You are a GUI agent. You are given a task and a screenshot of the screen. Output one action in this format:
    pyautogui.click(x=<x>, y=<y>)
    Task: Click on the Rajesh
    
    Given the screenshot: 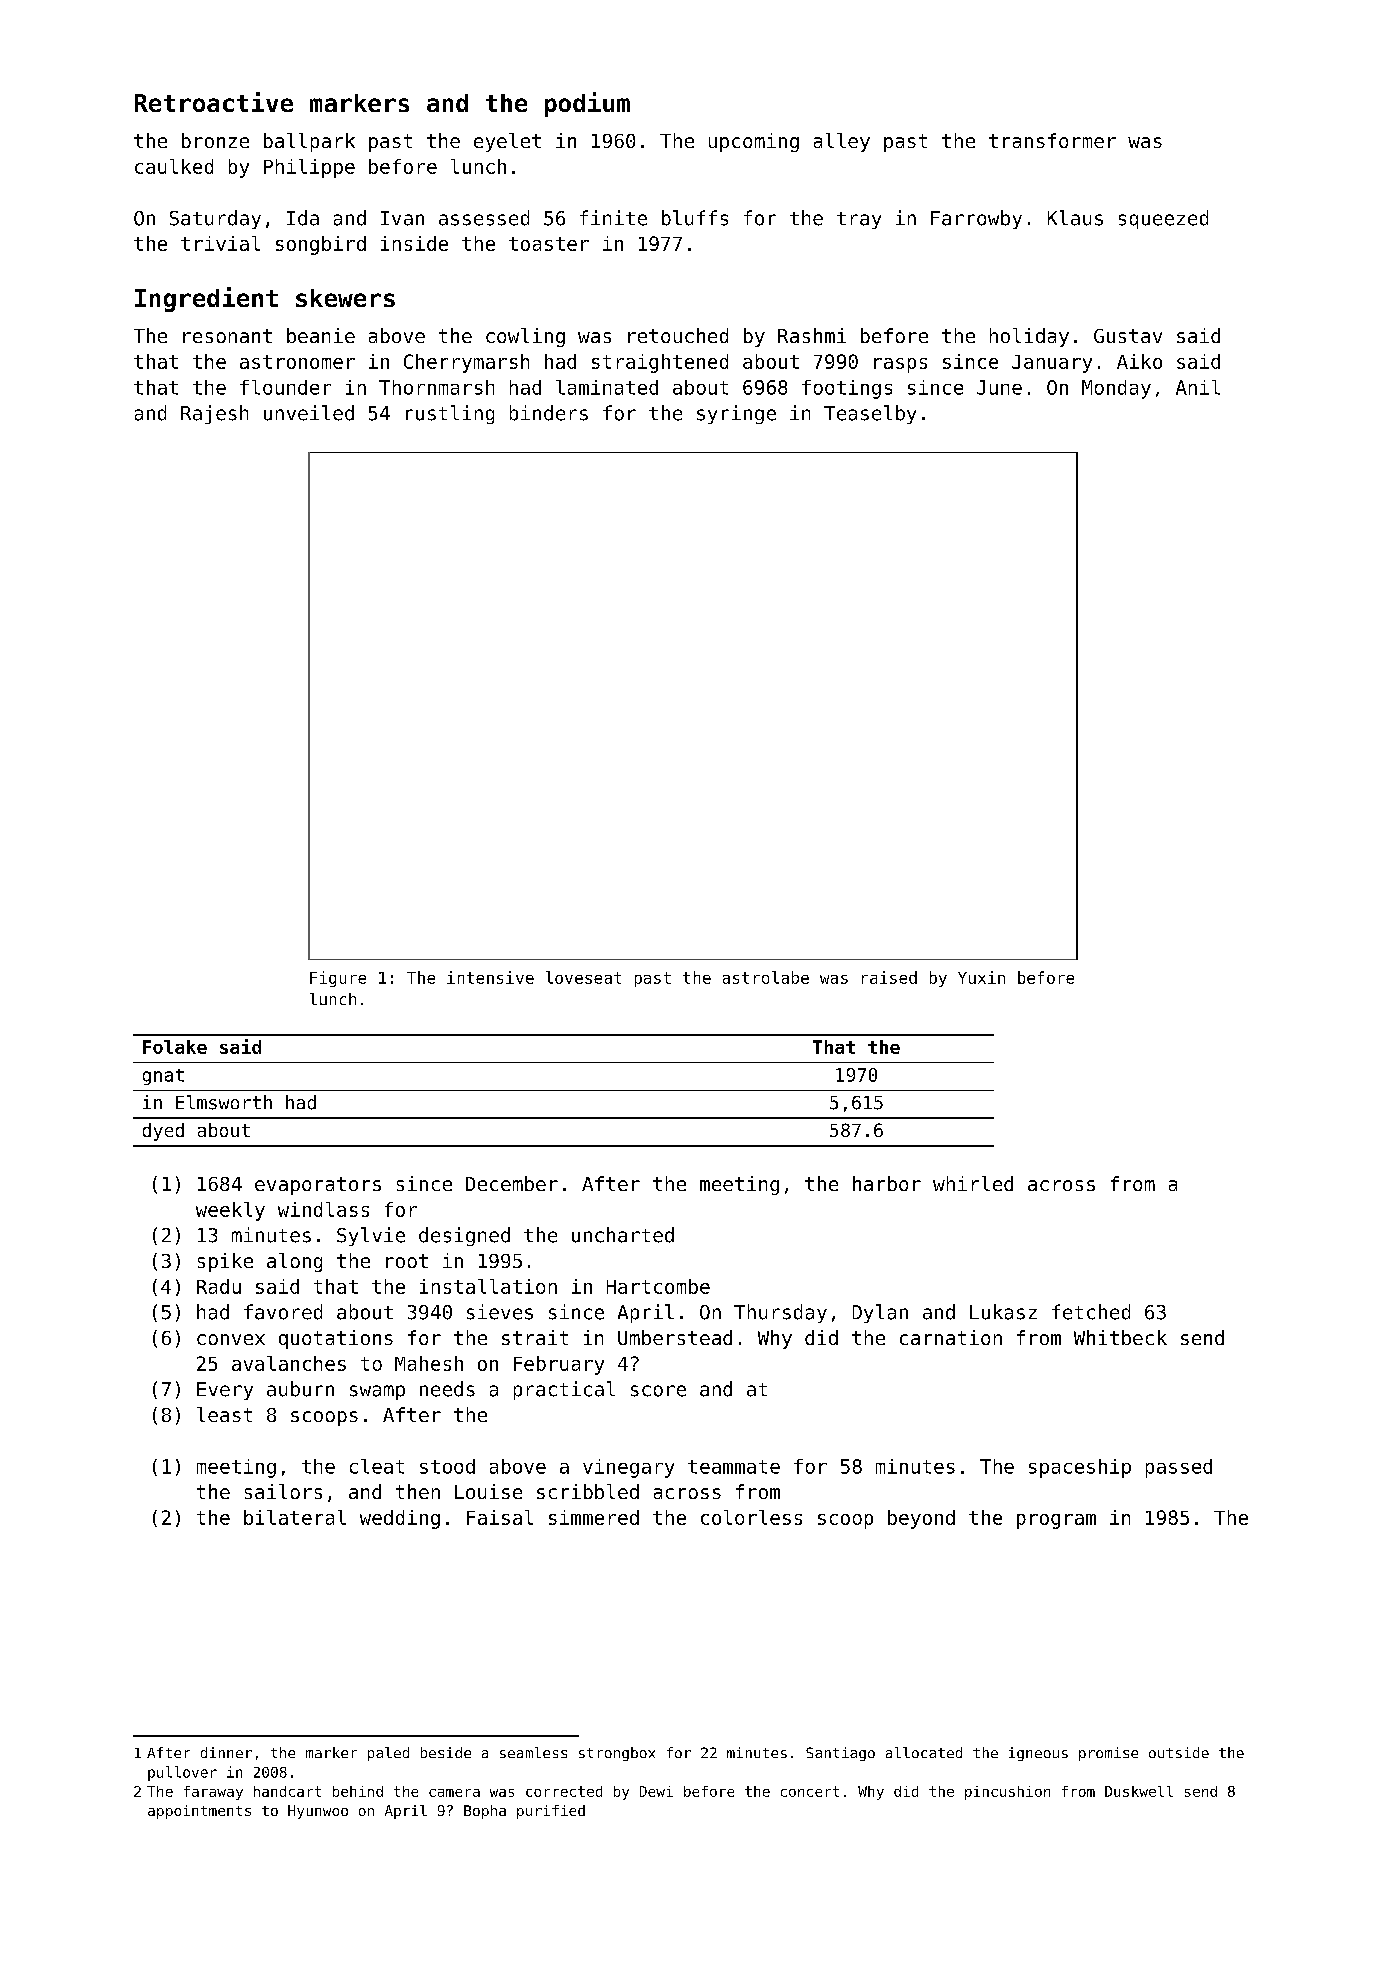 What is the action you would take?
    pyautogui.click(x=214, y=414)
